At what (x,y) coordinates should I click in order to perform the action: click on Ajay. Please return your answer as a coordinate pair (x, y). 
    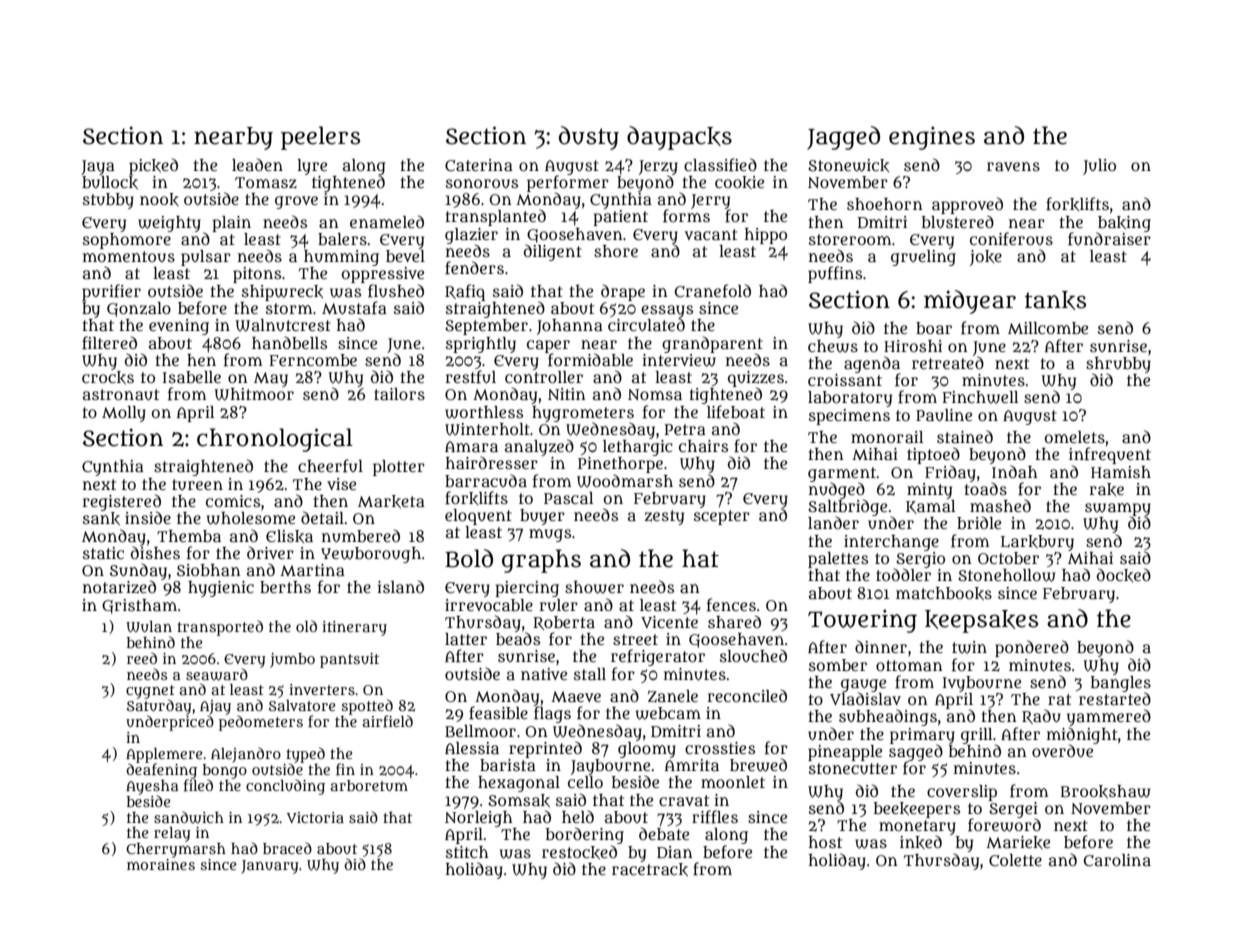
    Looking at the image, I should click on (215, 707).
